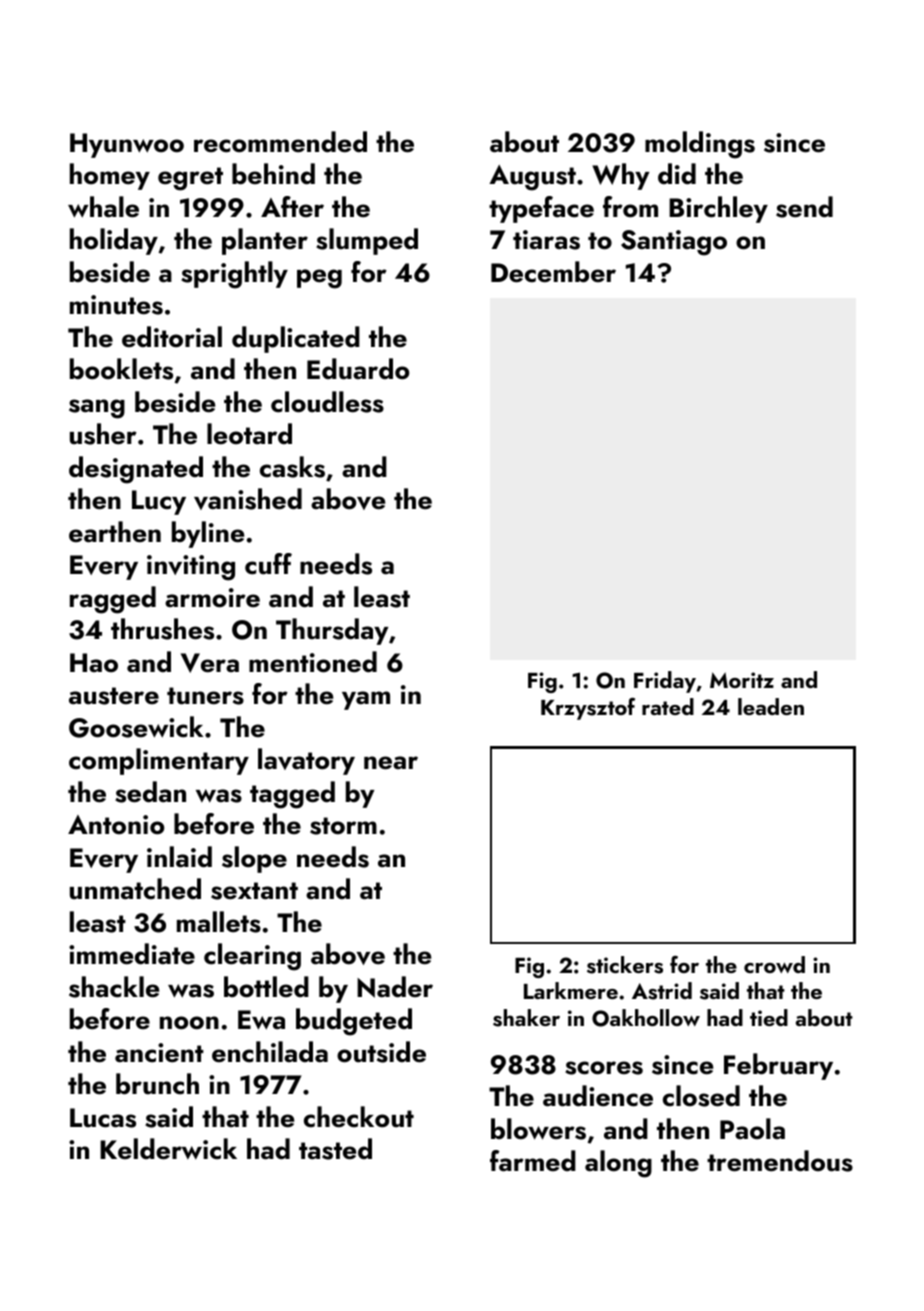 The image size is (924, 1311). What do you see at coordinates (127, 145) in the image?
I see `Hyunwoo` at bounding box center [127, 145].
